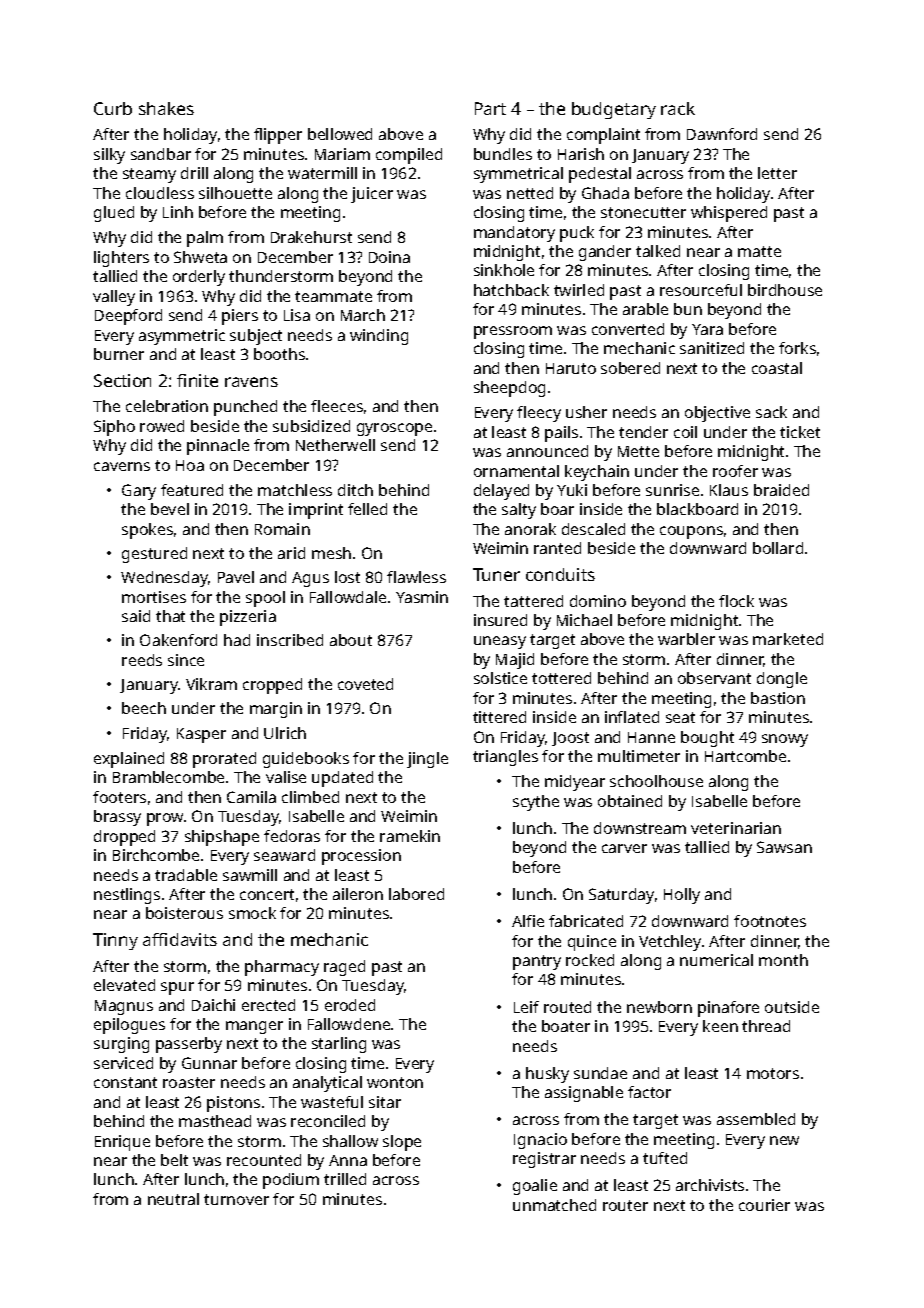  Describe the element at coordinates (547, 451) in the screenshot. I see `announced` at that location.
